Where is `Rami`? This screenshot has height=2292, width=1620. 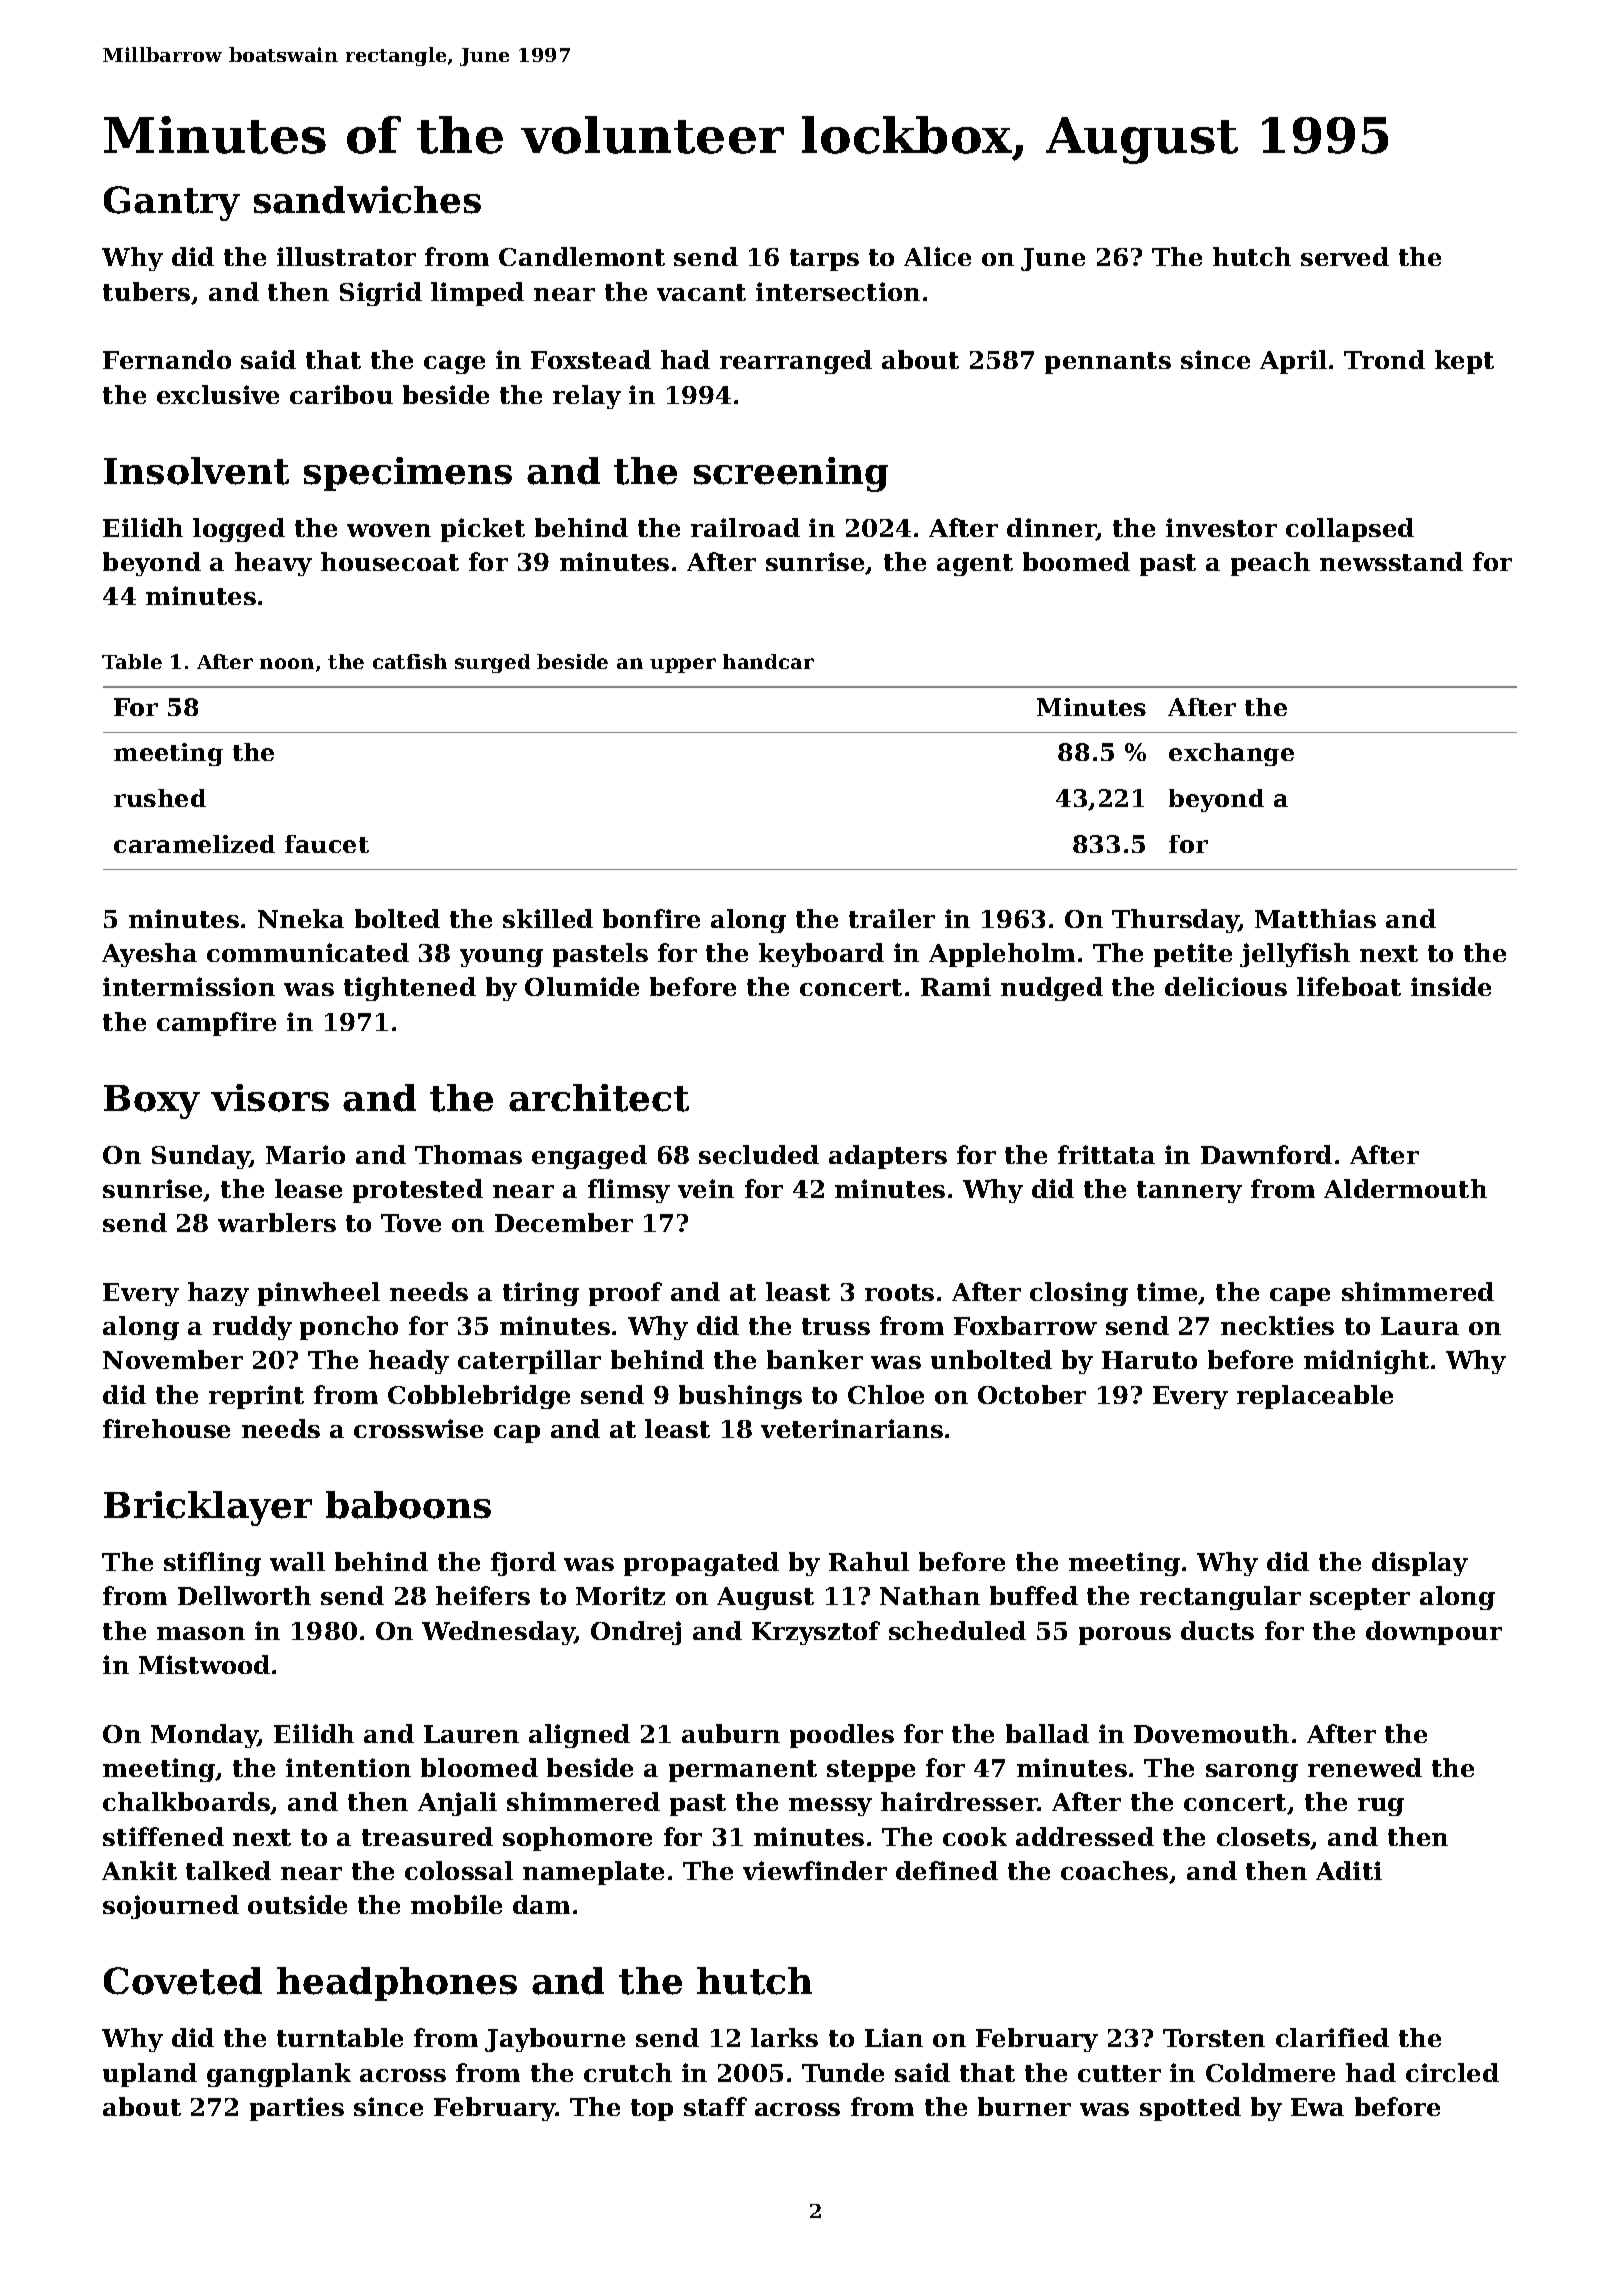 Rami is located at coordinates (956, 986).
